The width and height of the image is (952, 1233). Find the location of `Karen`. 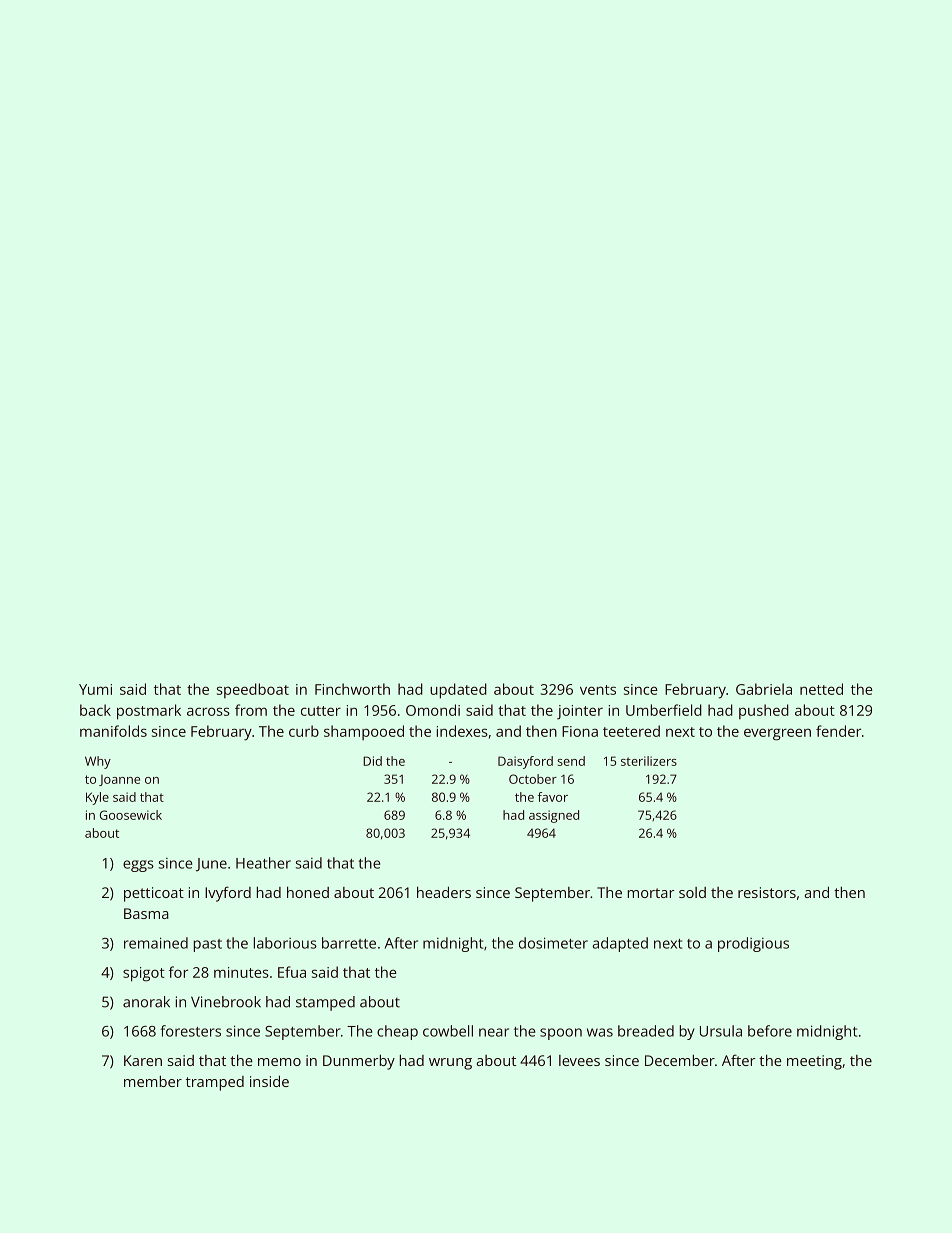

Karen is located at coordinates (143, 1060).
